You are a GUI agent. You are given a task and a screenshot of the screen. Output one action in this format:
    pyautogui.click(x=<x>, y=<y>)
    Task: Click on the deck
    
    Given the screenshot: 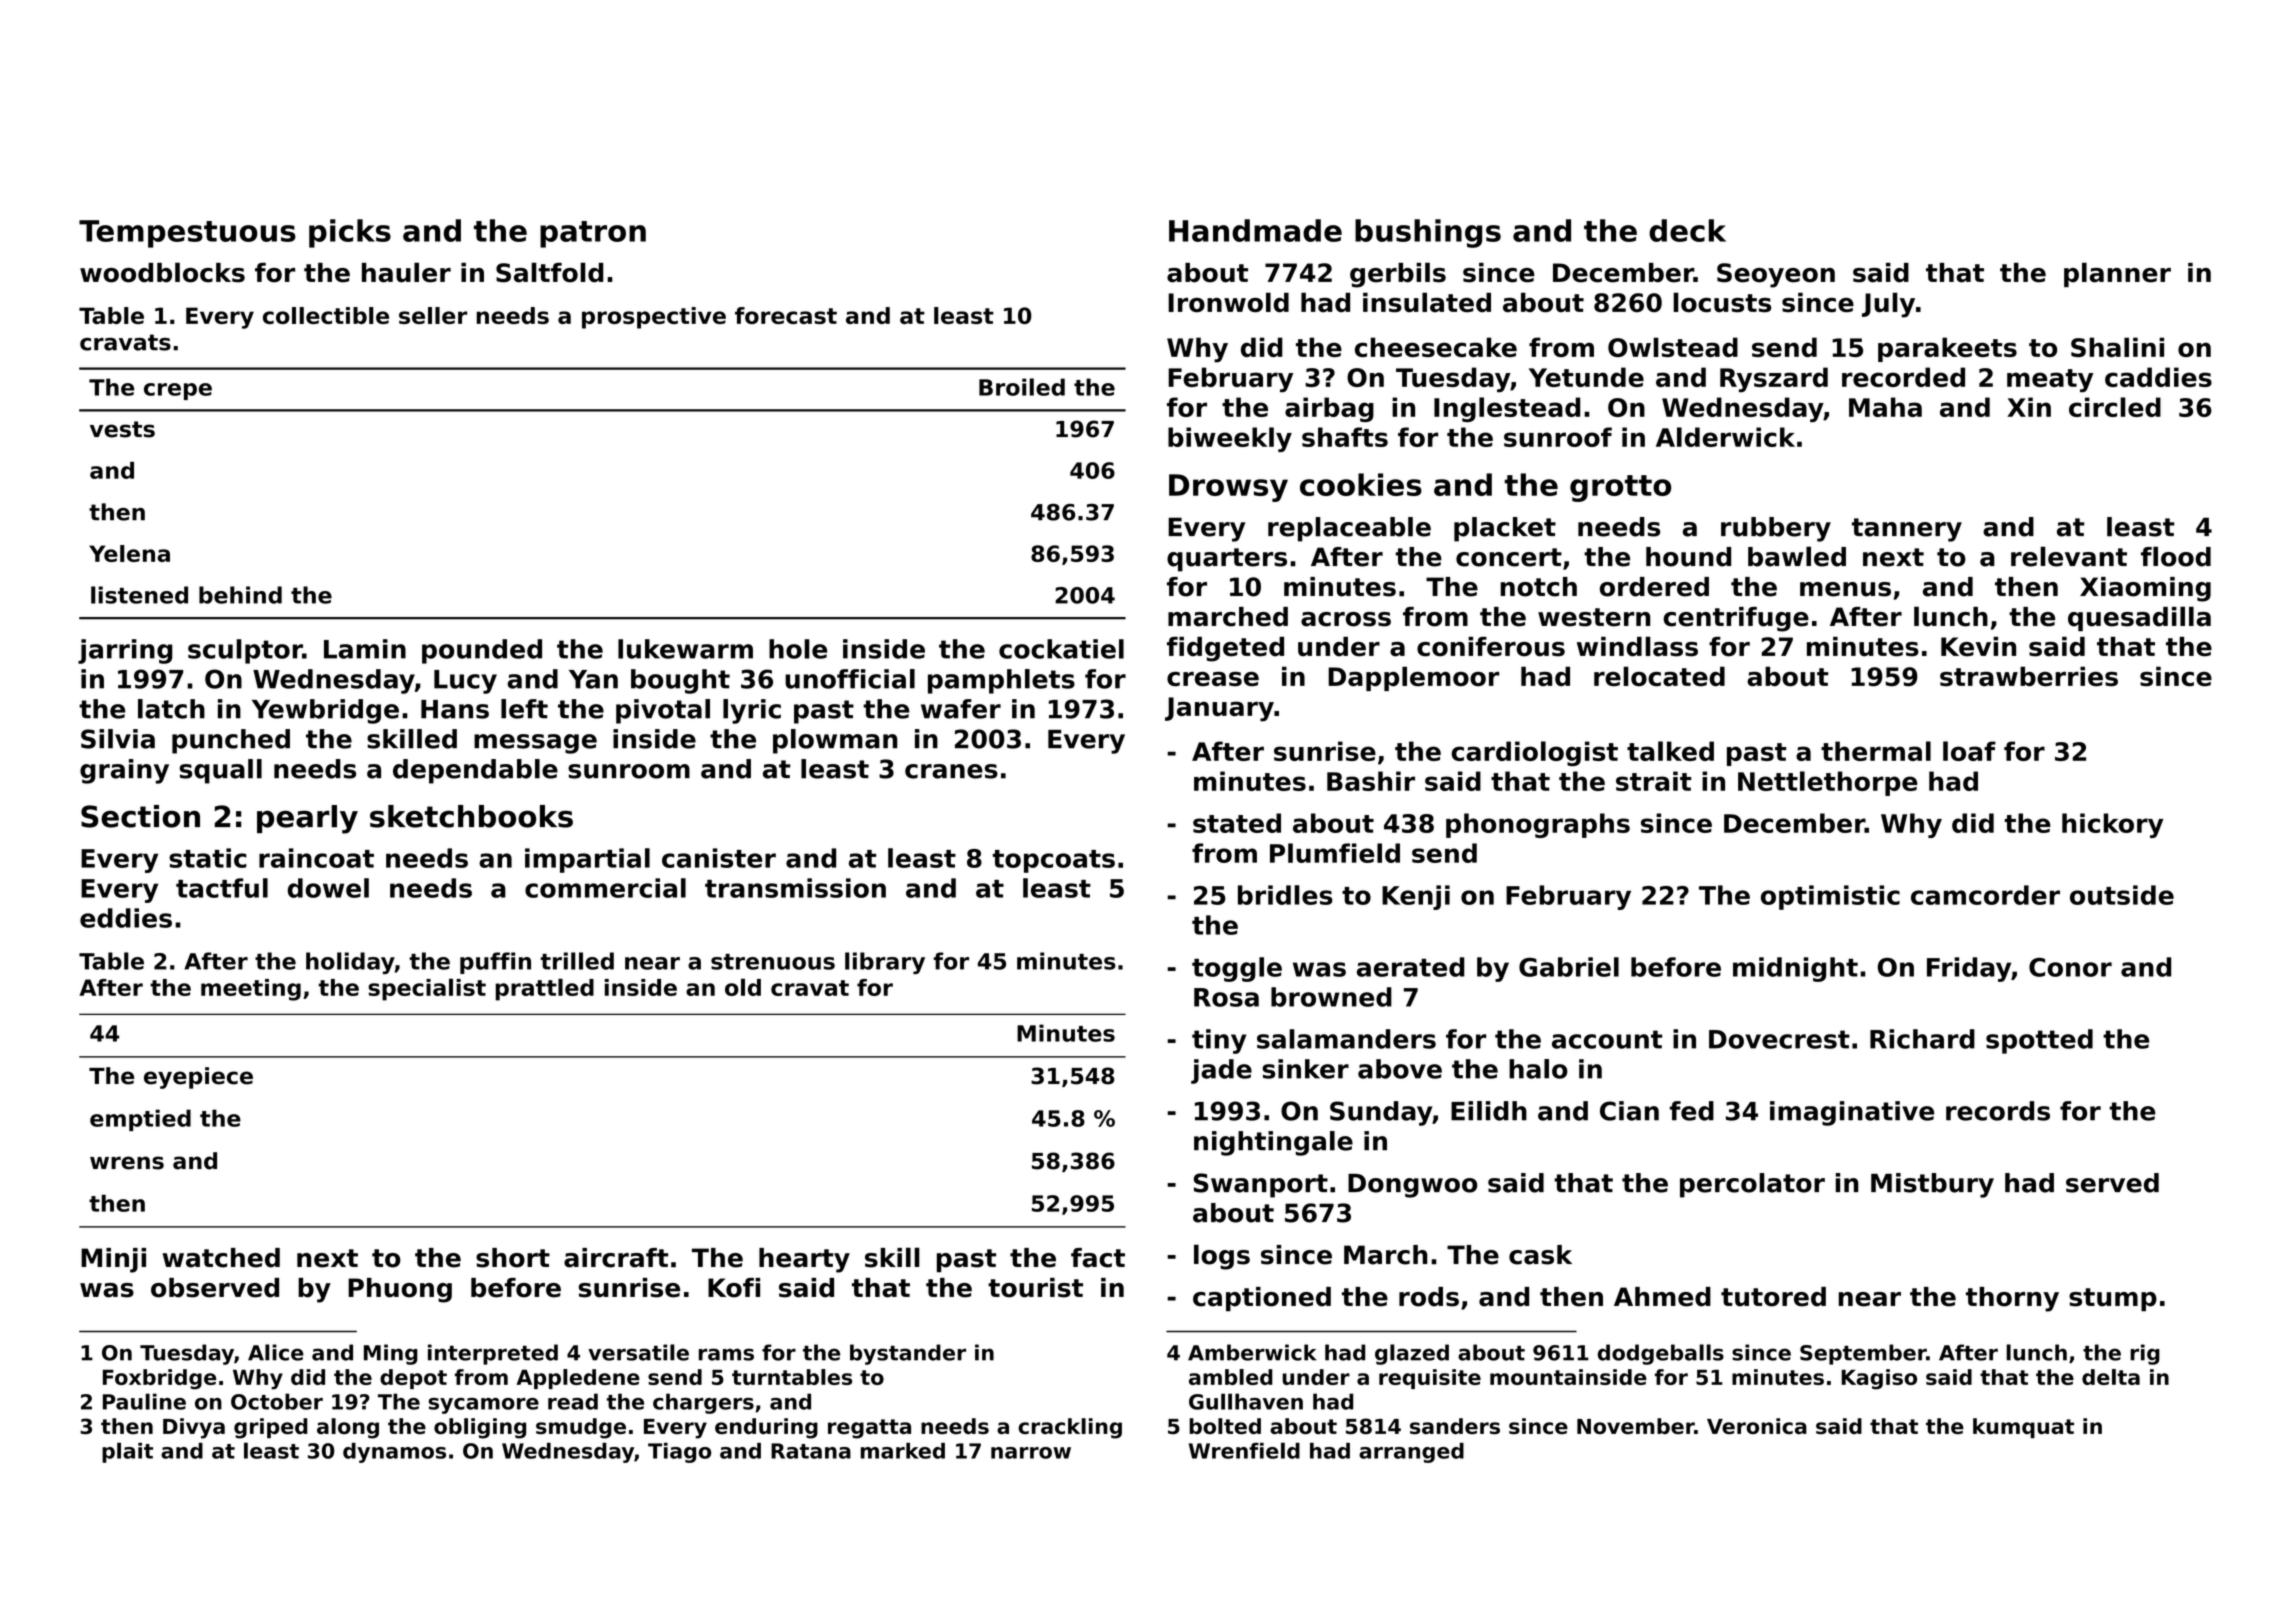 What is the action you would take?
    pyautogui.click(x=1687, y=230)
